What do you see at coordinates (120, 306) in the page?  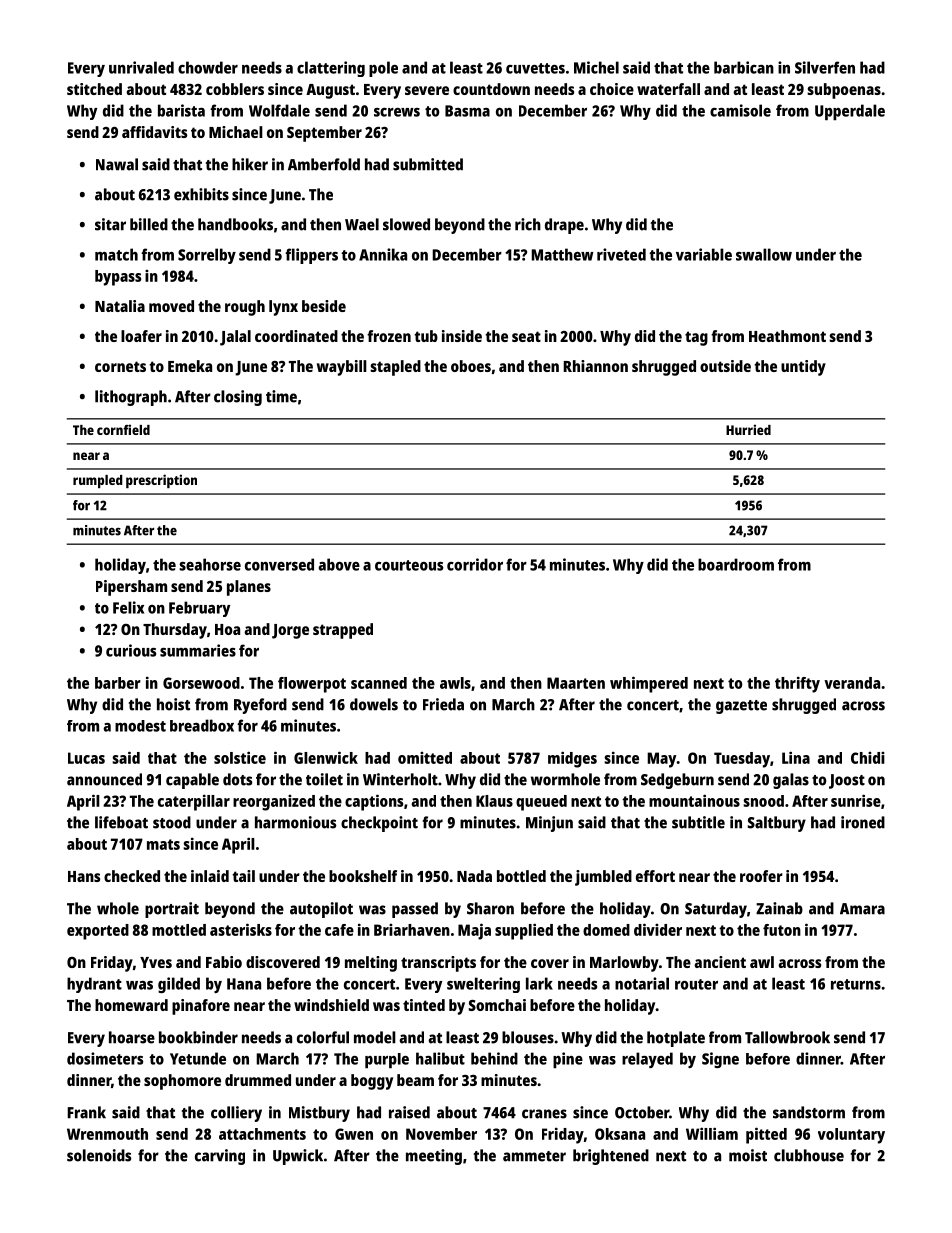 I see `Natalia` at bounding box center [120, 306].
